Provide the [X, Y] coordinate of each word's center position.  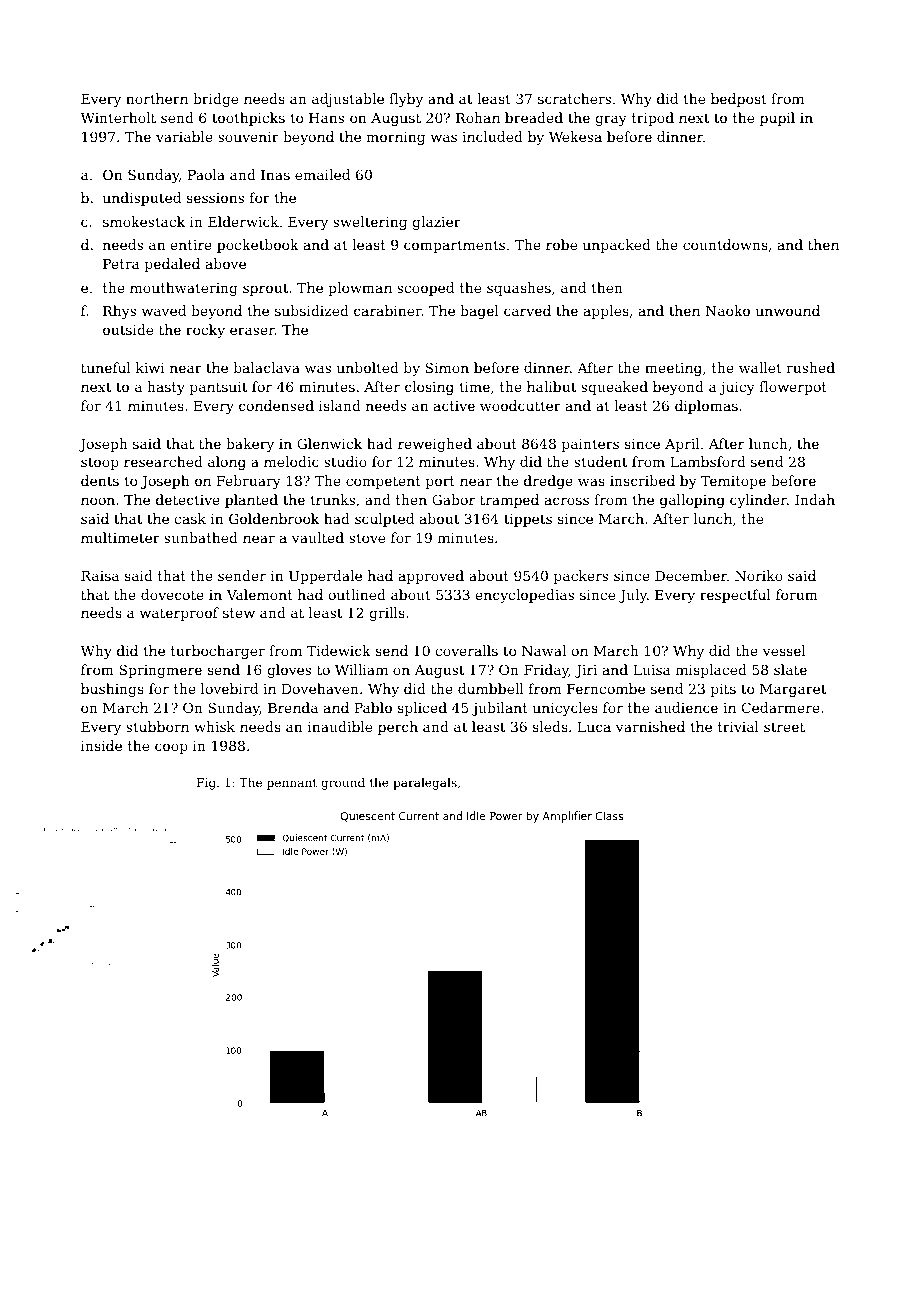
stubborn [157, 726]
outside [128, 329]
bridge [215, 100]
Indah [815, 499]
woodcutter [520, 405]
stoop [100, 463]
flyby [406, 100]
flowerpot [793, 388]
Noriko [759, 575]
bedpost [739, 100]
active [454, 406]
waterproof [179, 614]
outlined [357, 594]
